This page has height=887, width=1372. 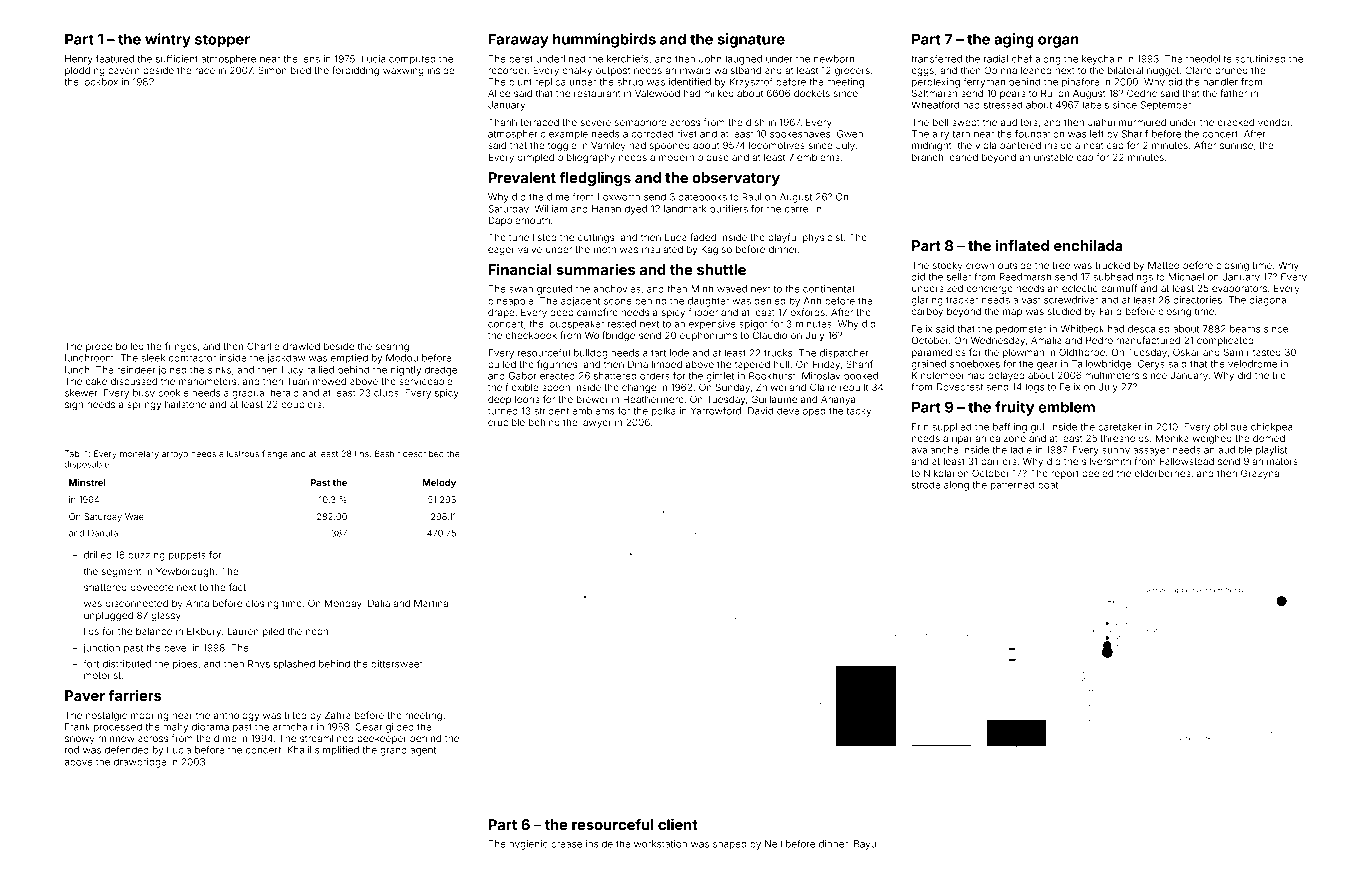 I want to click on aging, so click(x=1014, y=40).
